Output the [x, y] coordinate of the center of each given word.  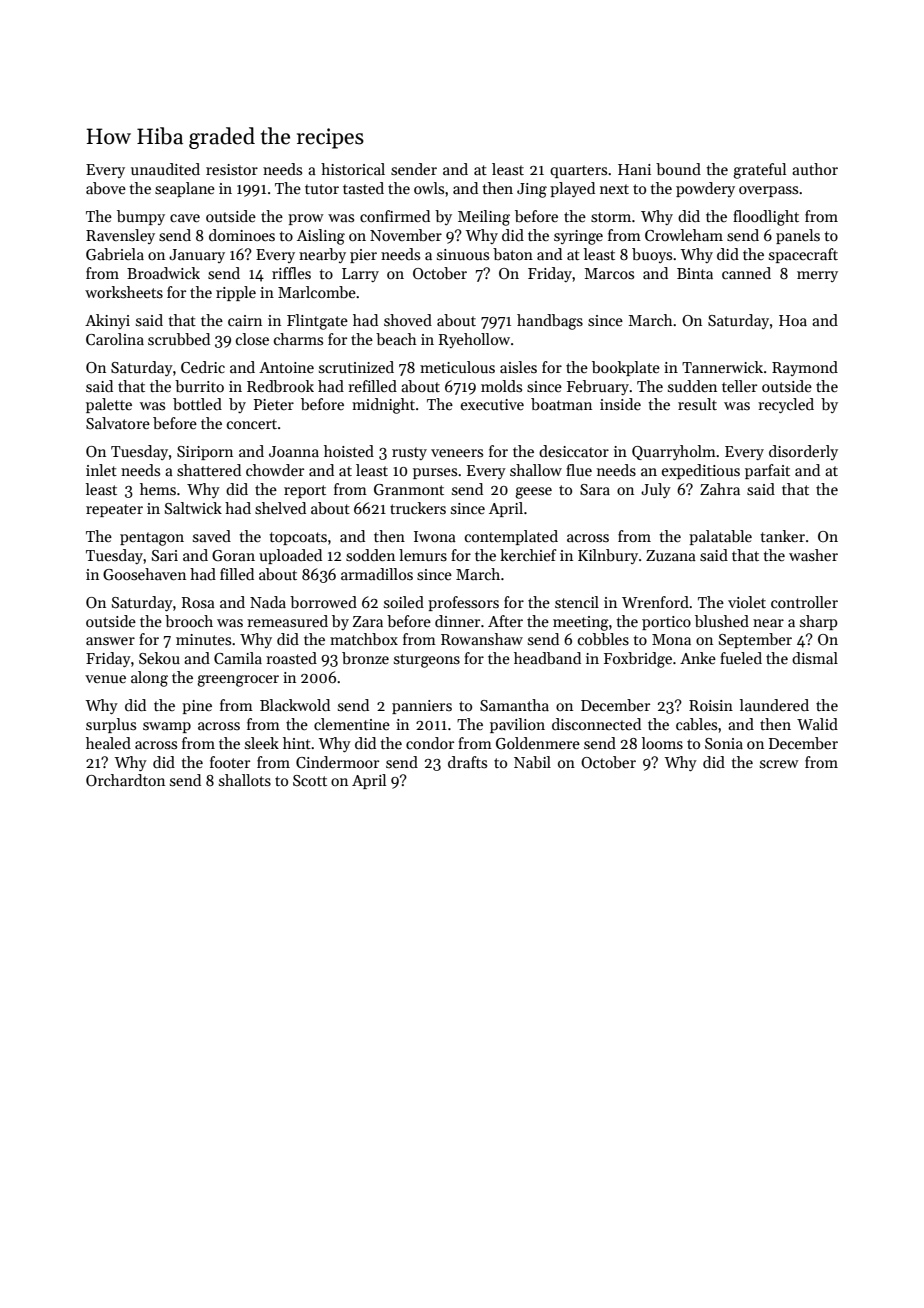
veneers [457, 453]
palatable [720, 537]
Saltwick [193, 508]
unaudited [165, 169]
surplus [111, 725]
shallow [536, 470]
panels [798, 236]
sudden [692, 386]
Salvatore [118, 423]
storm [611, 217]
